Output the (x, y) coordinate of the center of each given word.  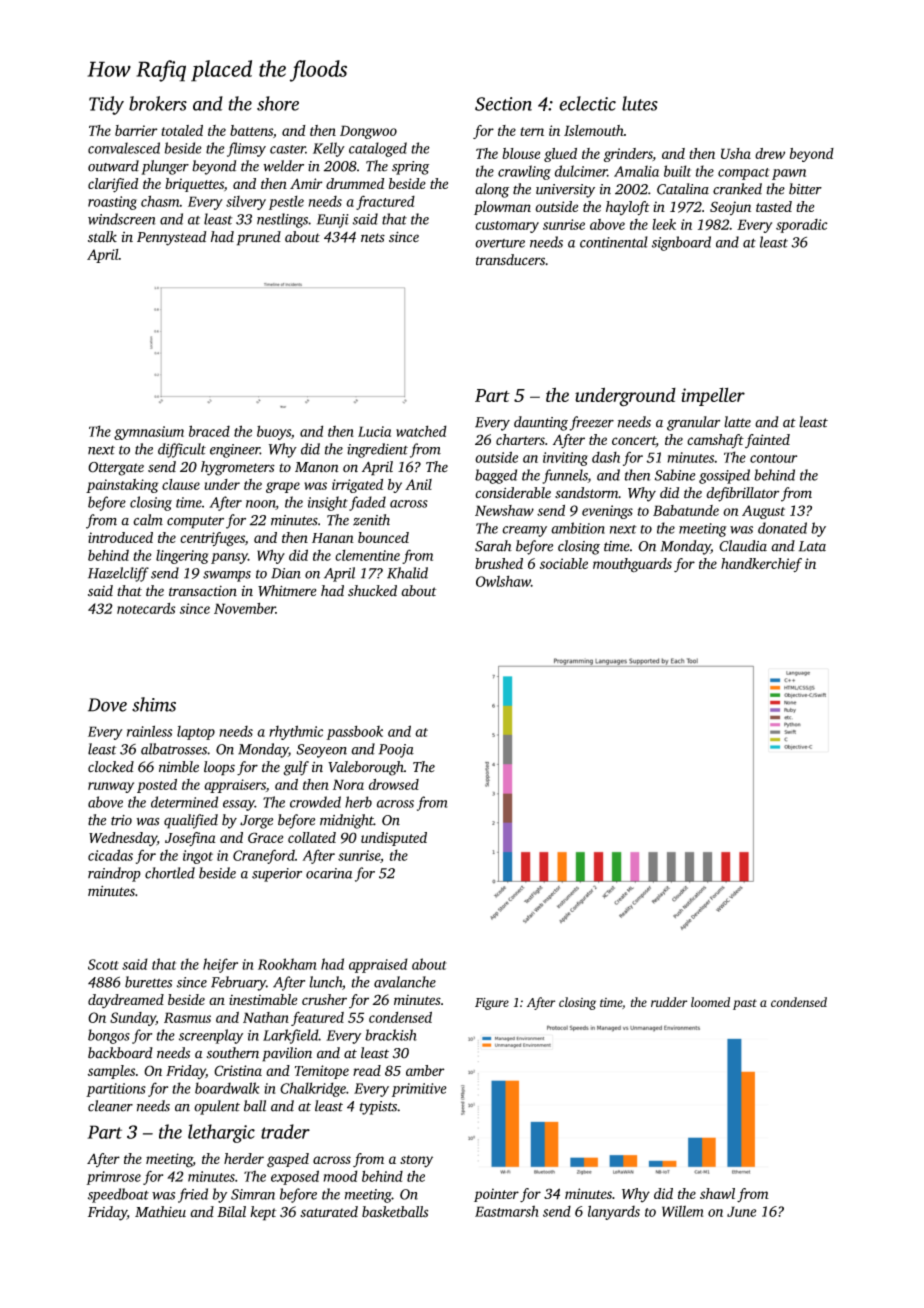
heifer (220, 965)
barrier (136, 130)
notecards (146, 608)
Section (503, 104)
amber (425, 1070)
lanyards (614, 1212)
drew (770, 153)
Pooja (396, 751)
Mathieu (160, 1212)
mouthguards (632, 565)
